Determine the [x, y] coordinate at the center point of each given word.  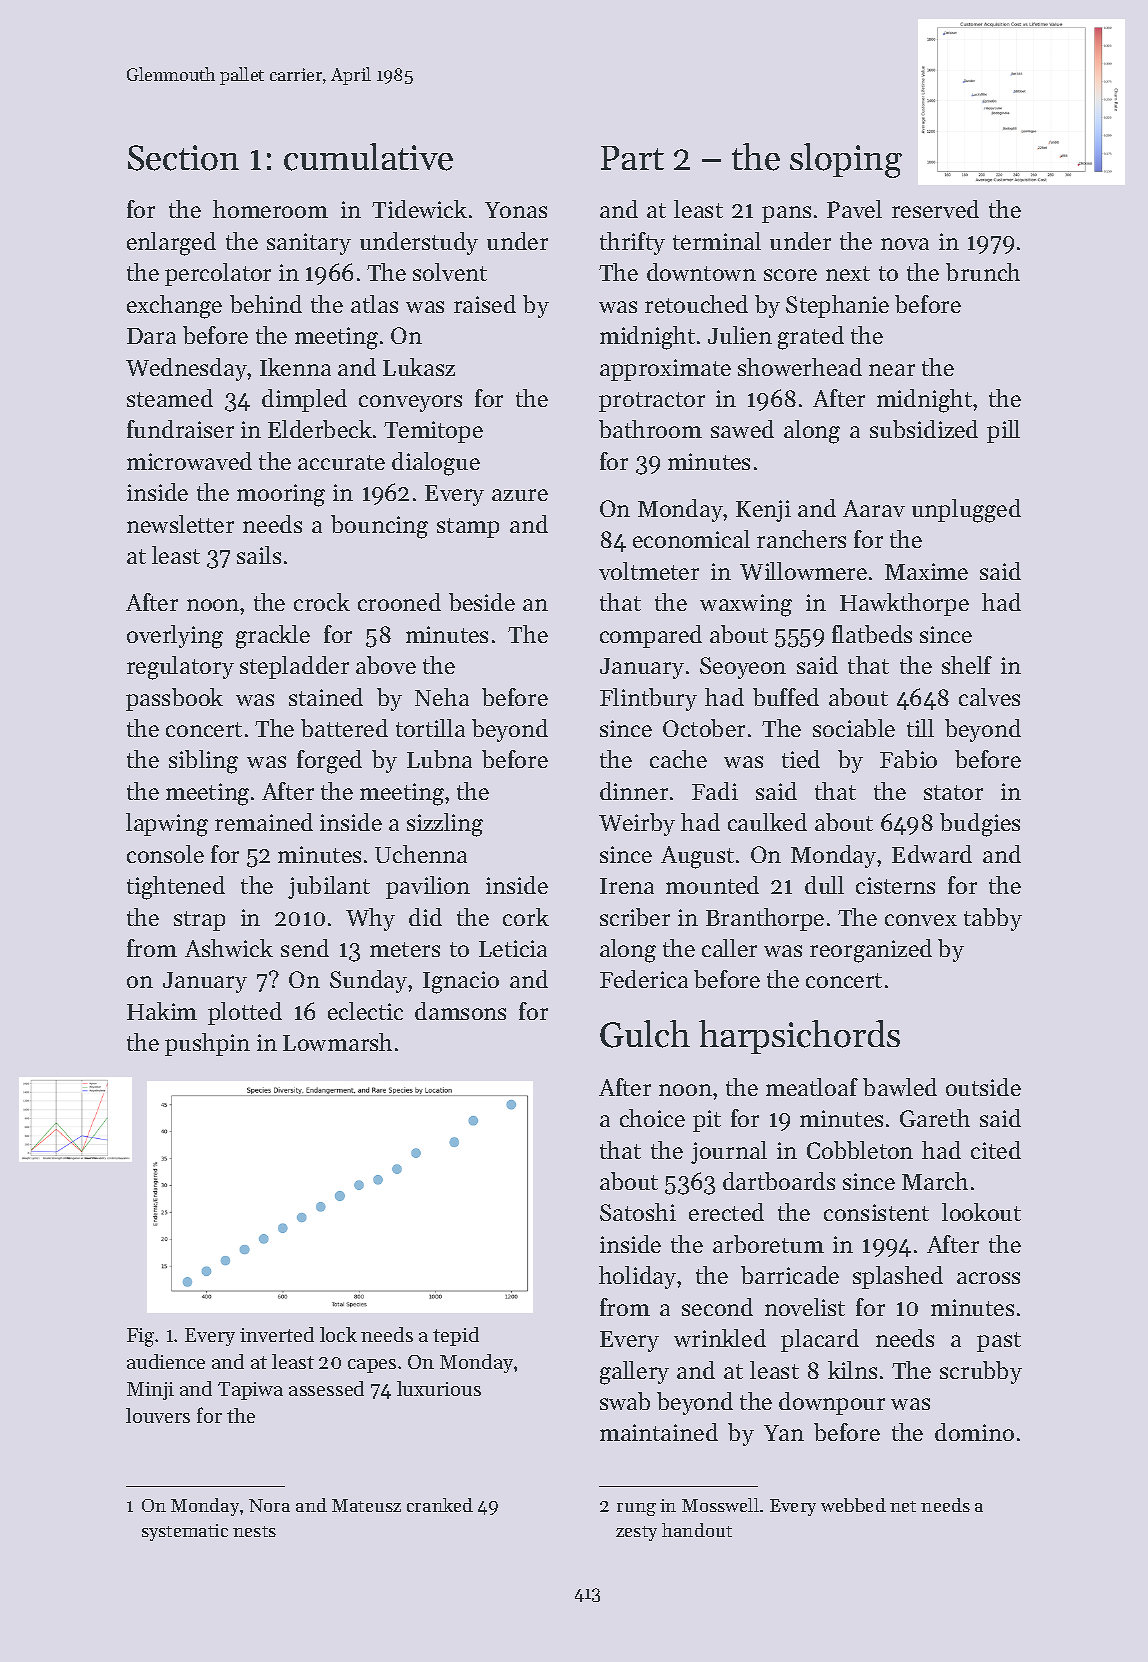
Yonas [516, 210]
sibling [203, 762]
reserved [935, 209]
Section [183, 158]
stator [953, 792]
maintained [659, 1432]
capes [372, 1366]
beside [482, 602]
